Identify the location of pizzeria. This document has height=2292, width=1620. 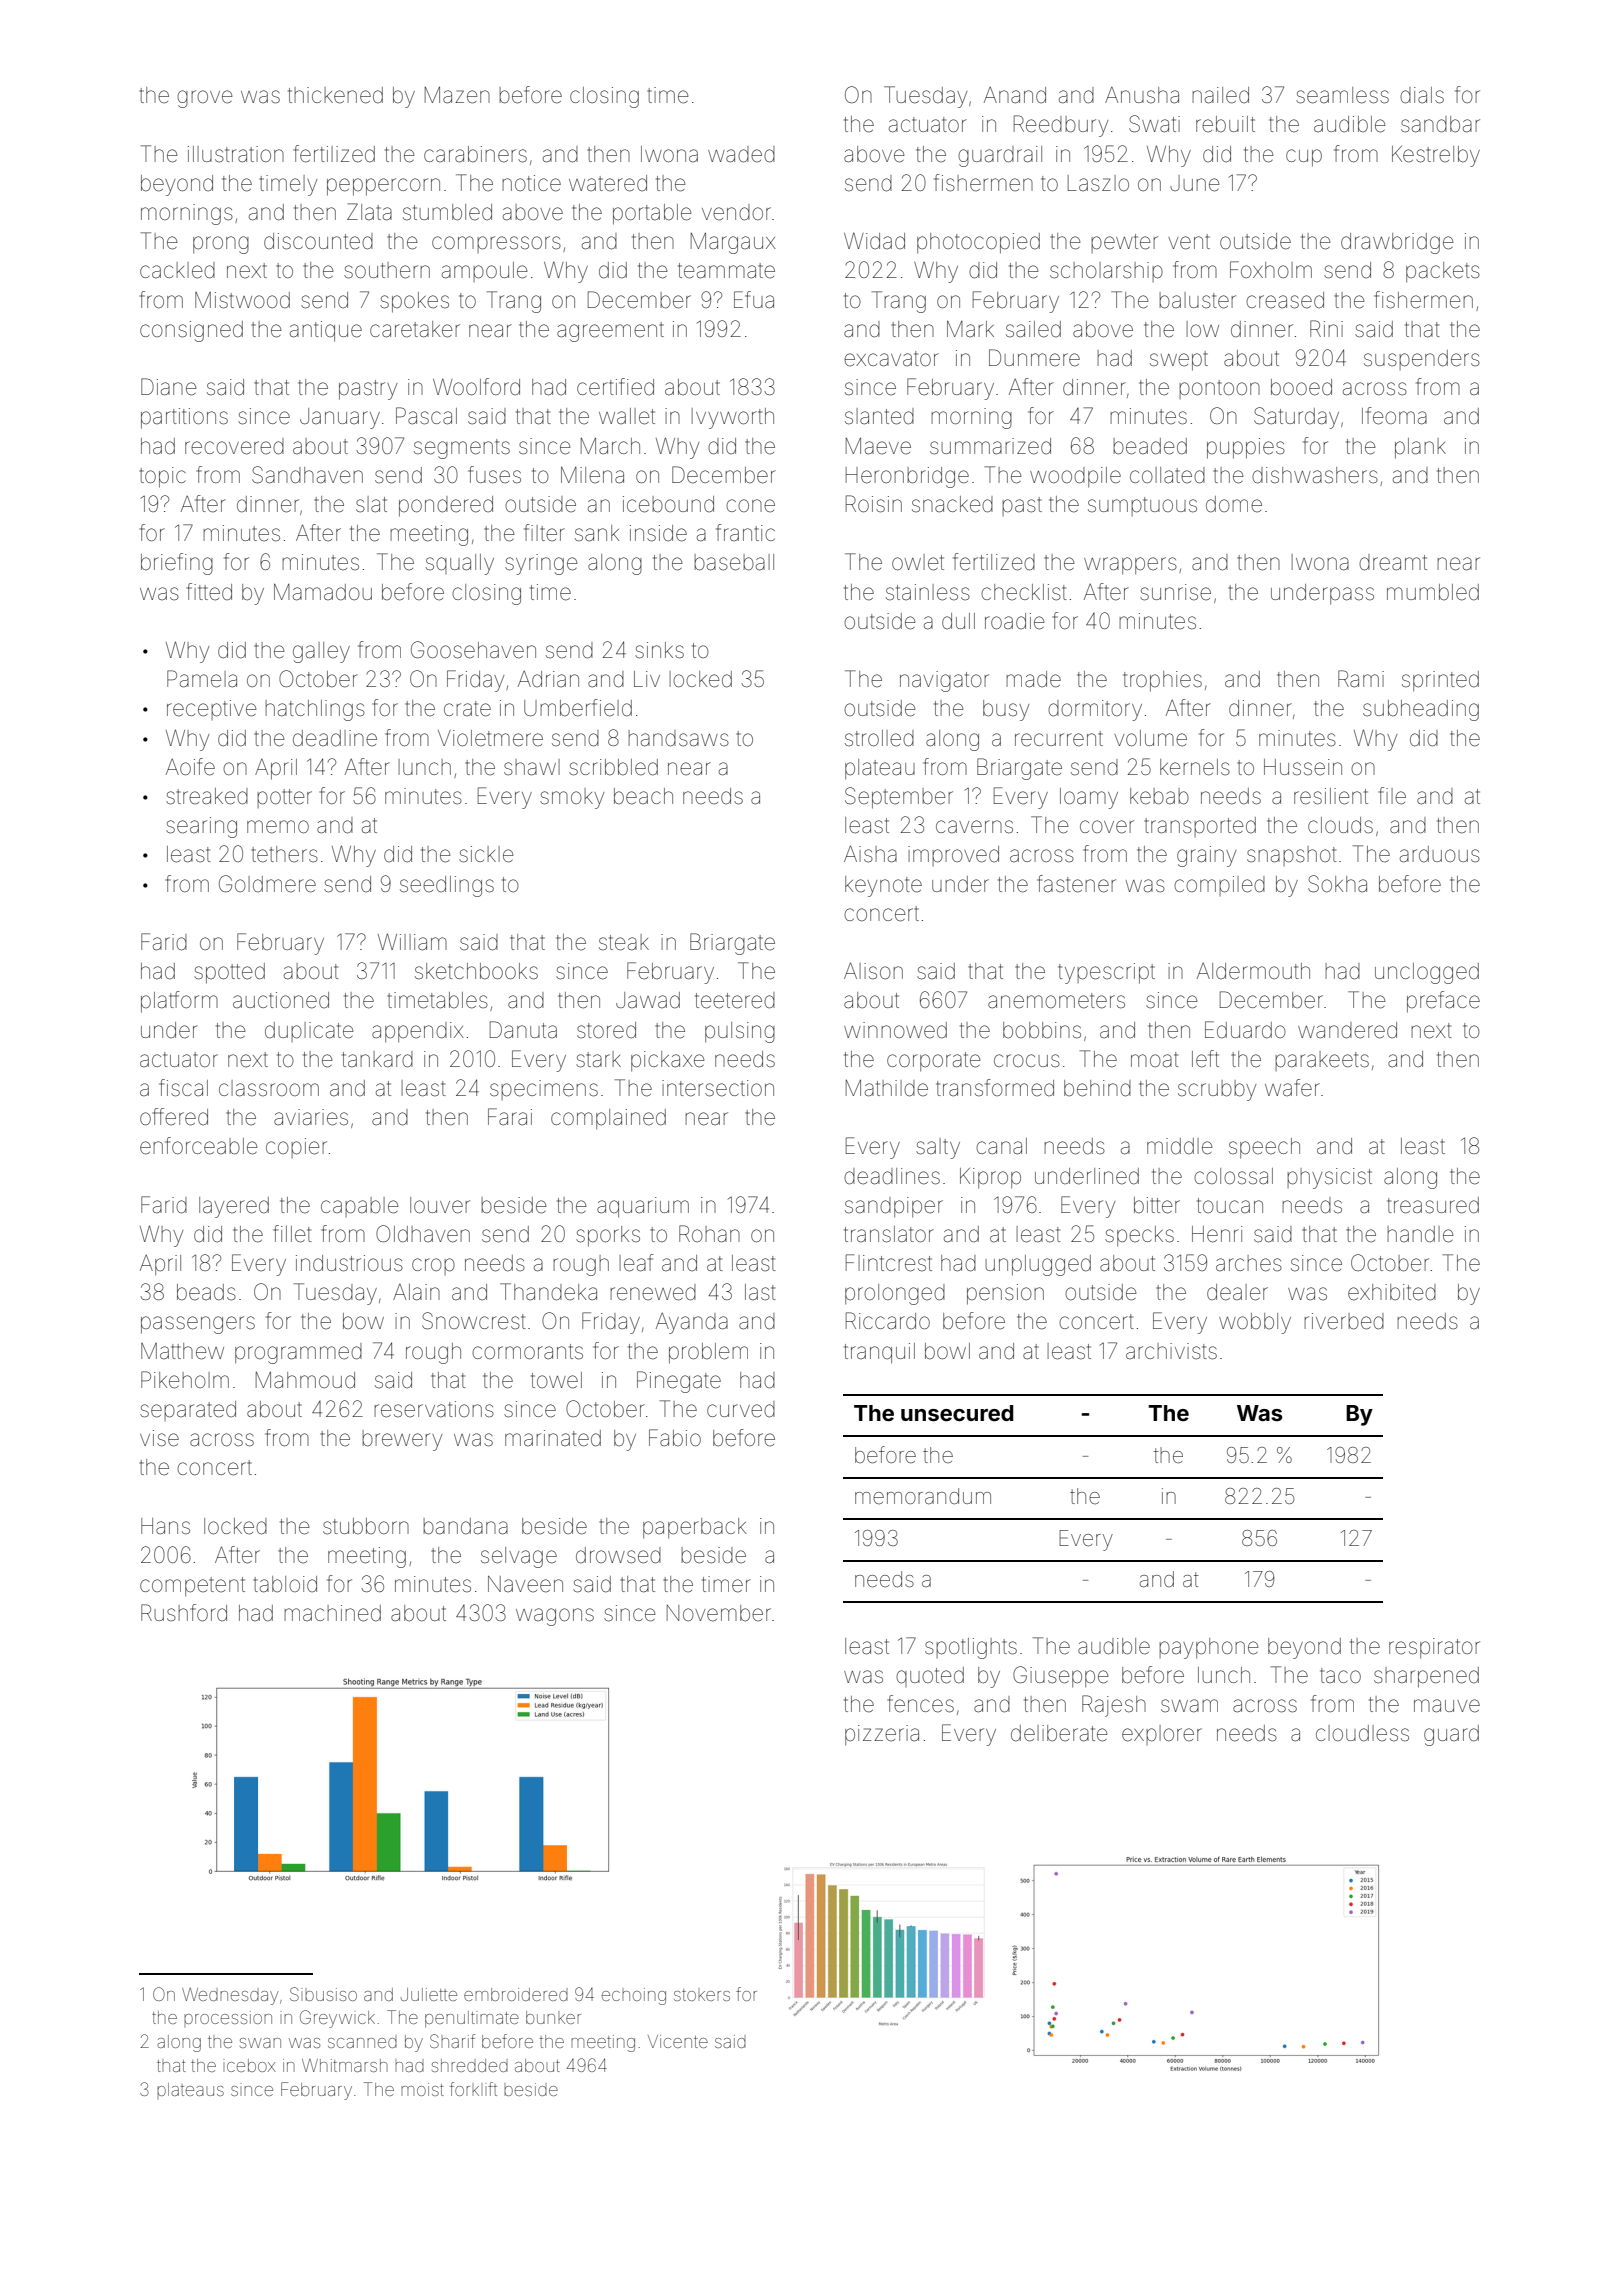
(882, 1735).
